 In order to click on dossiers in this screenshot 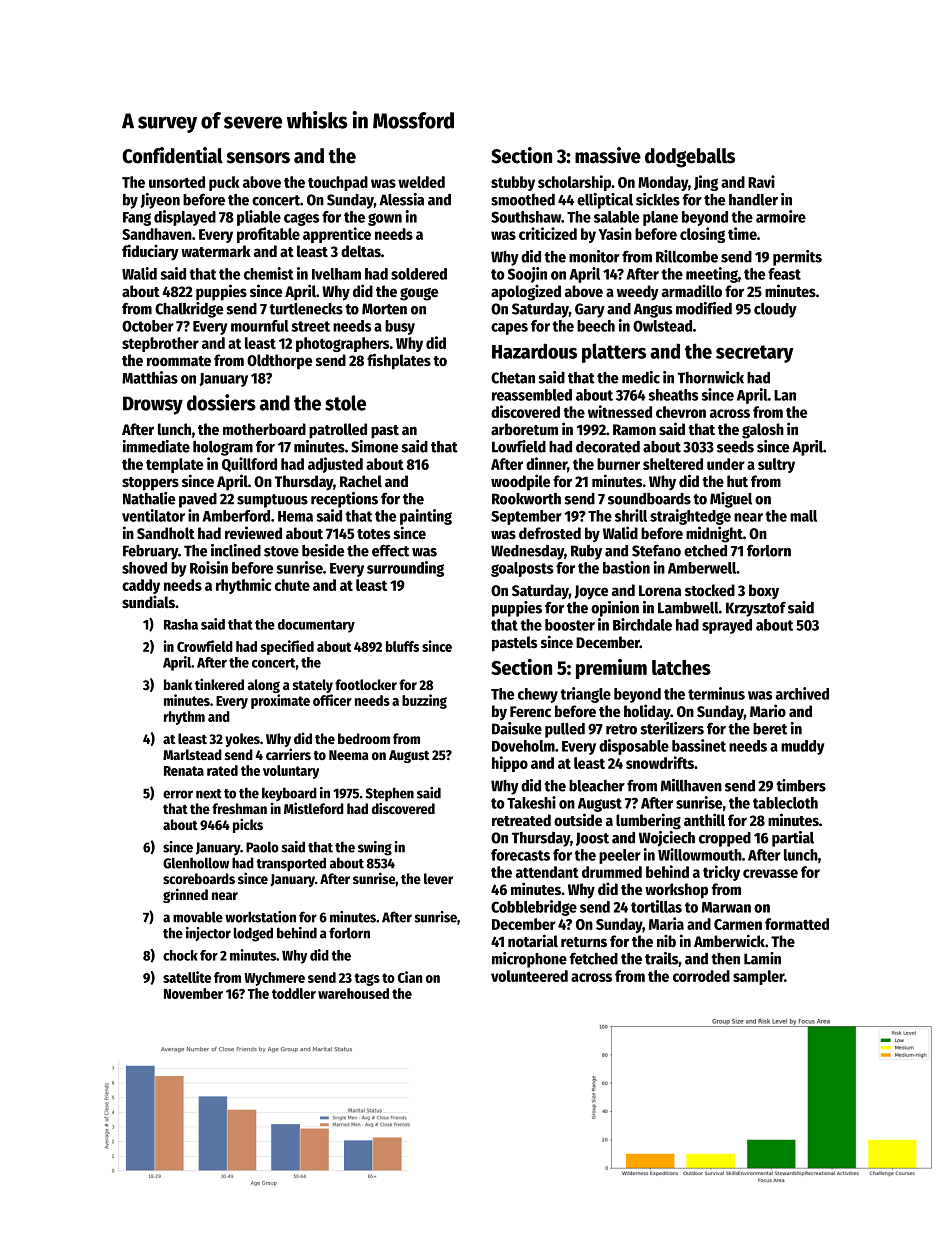, I will do `click(221, 402)`.
